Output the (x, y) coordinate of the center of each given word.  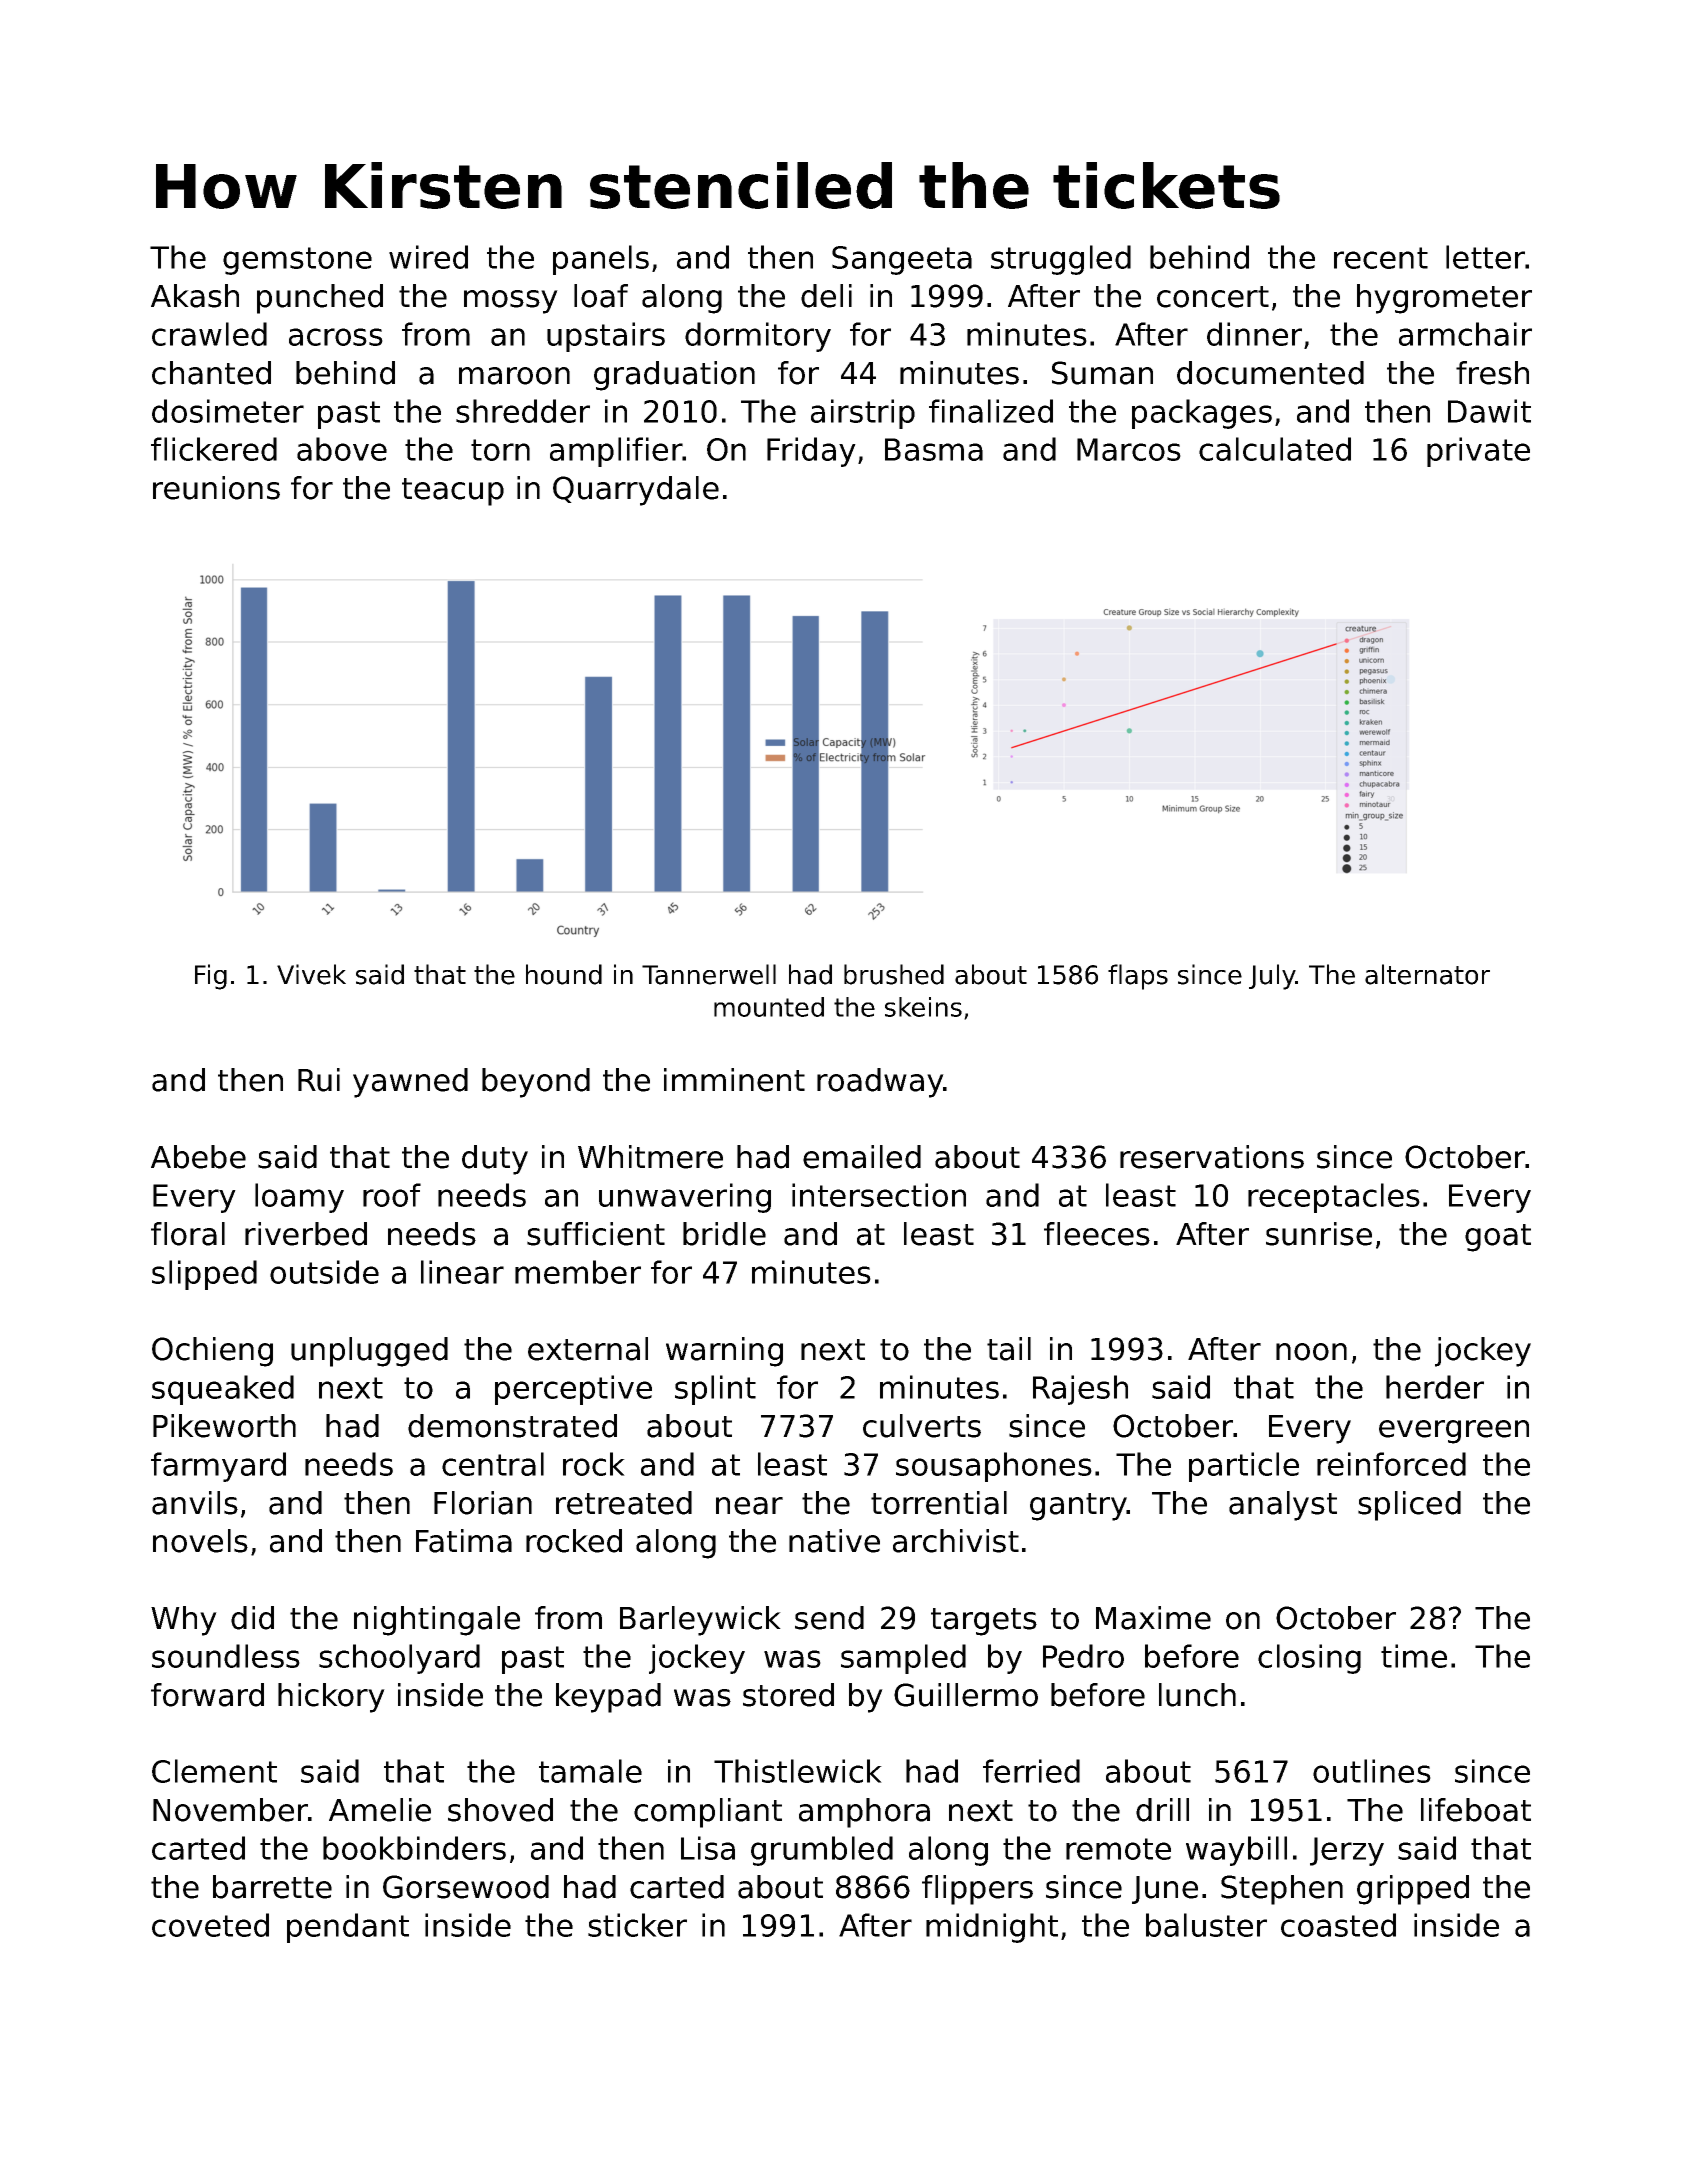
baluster (1206, 1925)
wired (428, 257)
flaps (1138, 977)
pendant (348, 1928)
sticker (637, 1925)
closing (1309, 1659)
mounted (769, 1007)
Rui (319, 1080)
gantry (1078, 1507)
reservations (1212, 1157)
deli (826, 296)
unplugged (369, 1352)
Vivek (311, 974)
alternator (1427, 974)
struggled (1061, 260)
